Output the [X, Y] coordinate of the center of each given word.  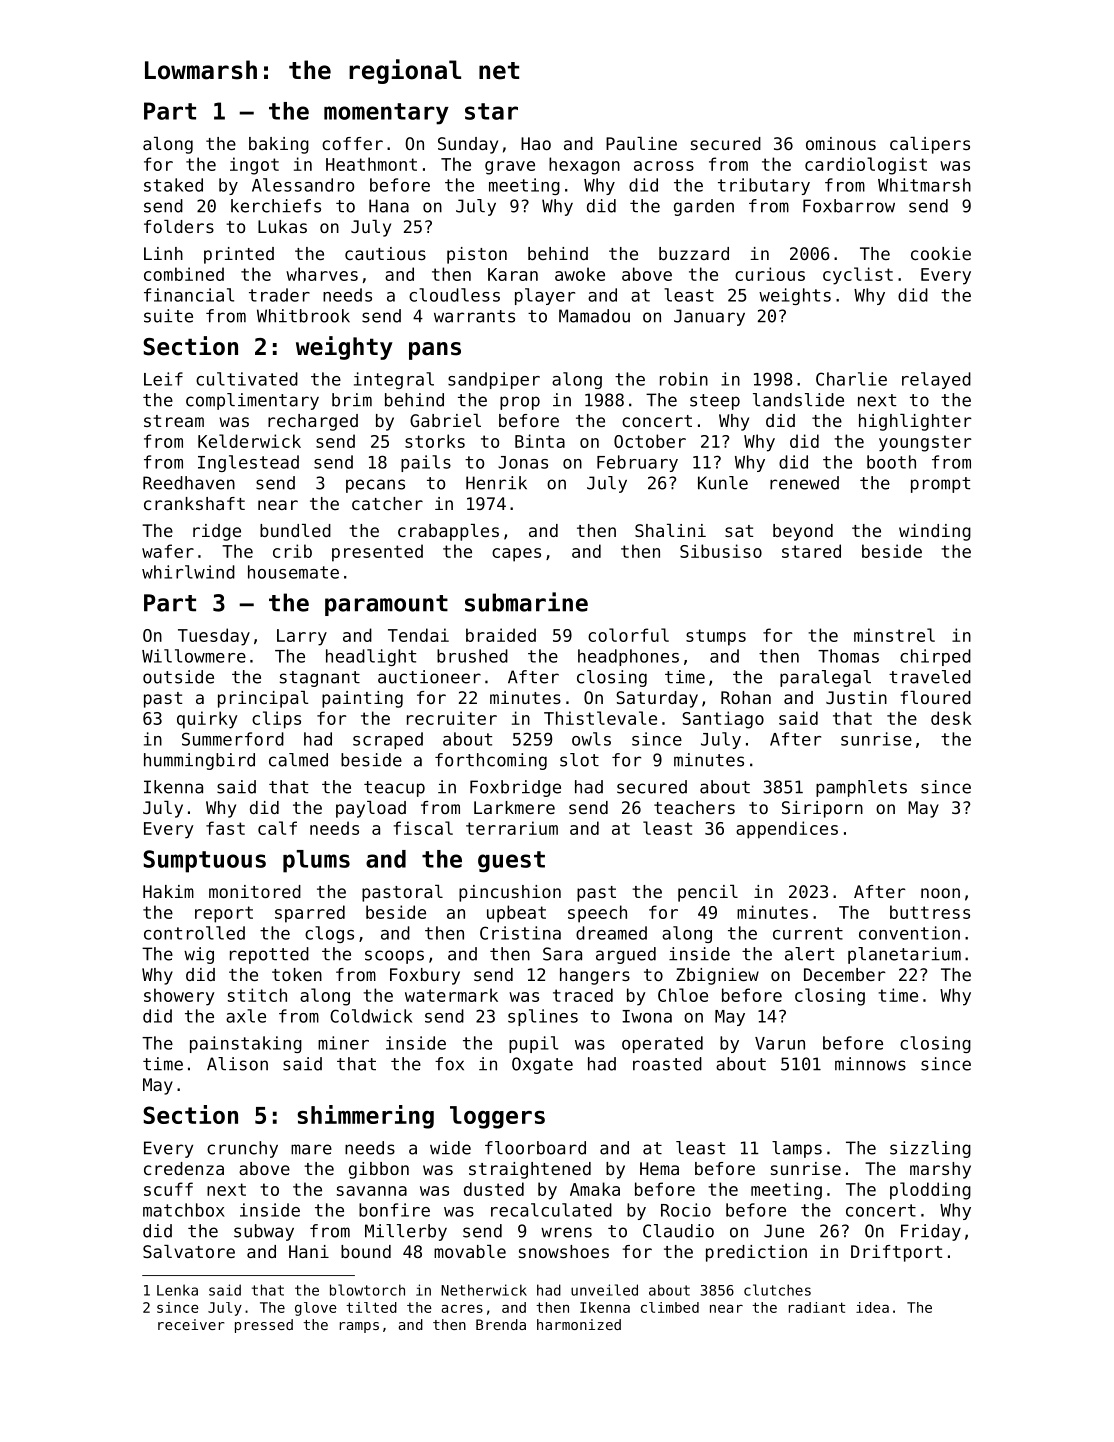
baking [279, 145]
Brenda [501, 1324]
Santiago [723, 720]
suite [168, 316]
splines [543, 1017]
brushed [472, 656]
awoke [580, 274]
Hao [536, 143]
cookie [941, 253]
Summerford [233, 739]
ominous [841, 143]
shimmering [365, 1117]
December [845, 974]
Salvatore [189, 1251]
